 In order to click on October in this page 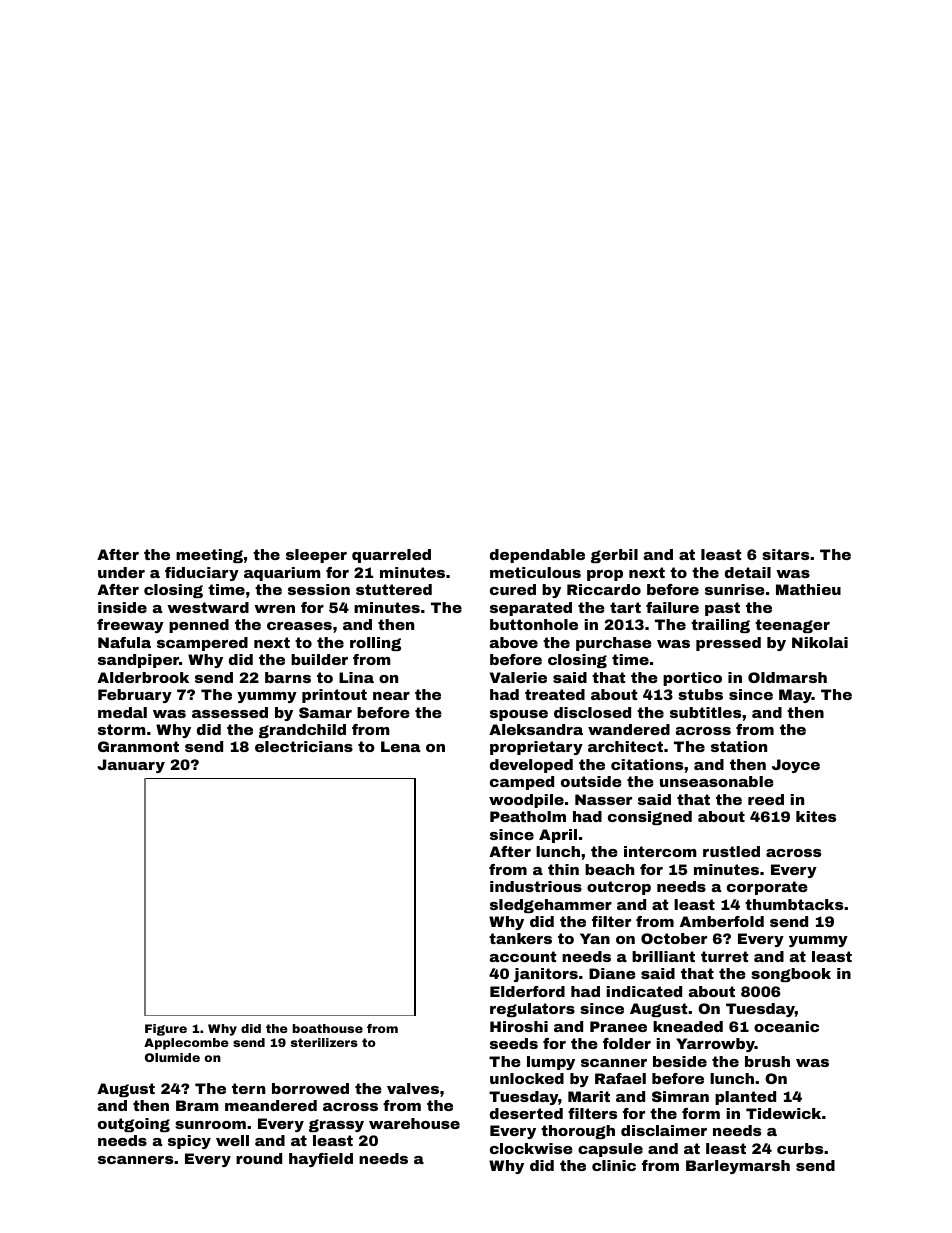, I will do `click(674, 938)`.
